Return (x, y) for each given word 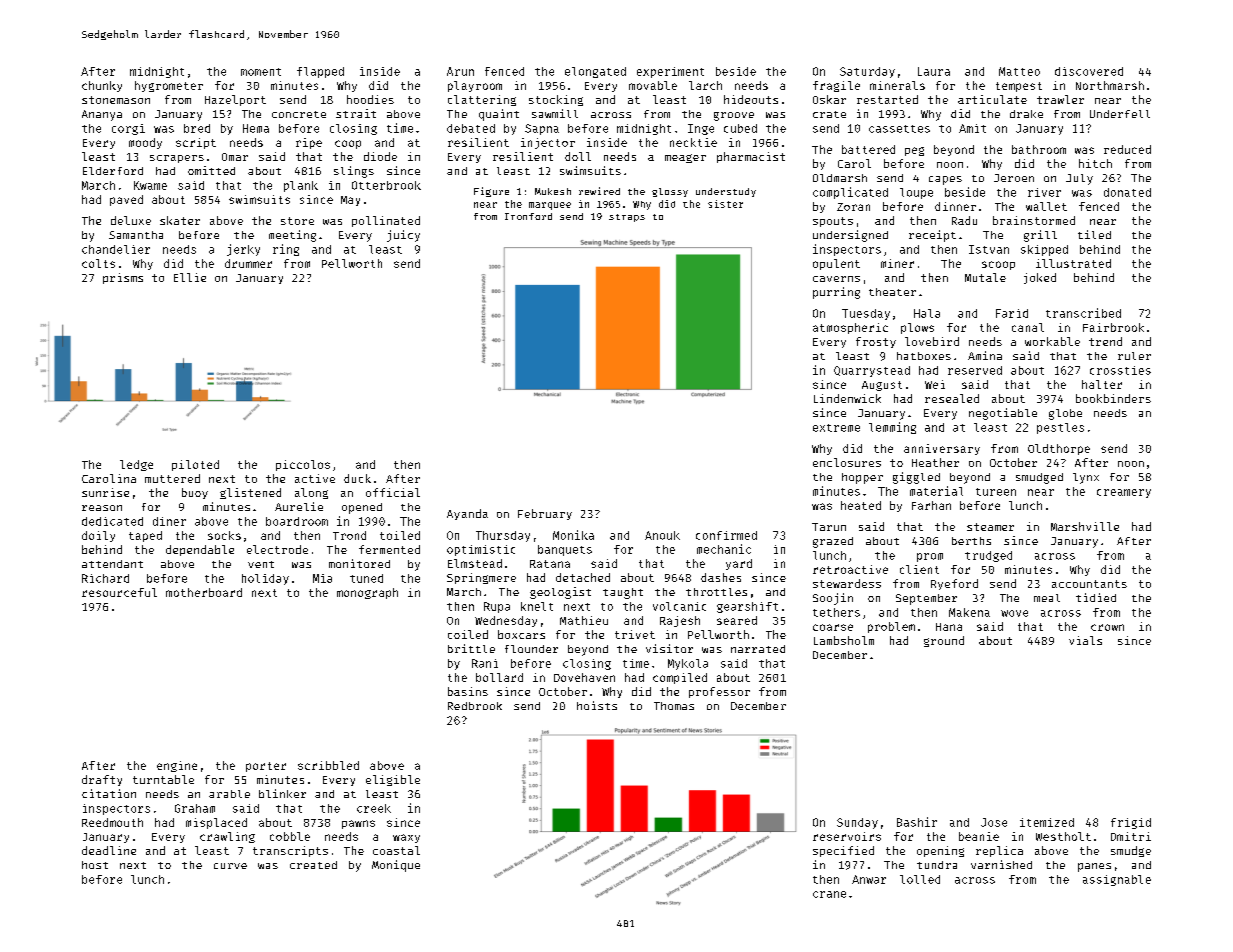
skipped (1044, 250)
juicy (403, 236)
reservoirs (847, 836)
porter (266, 767)
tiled (1094, 234)
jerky (243, 250)
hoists (597, 705)
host (95, 865)
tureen (996, 492)
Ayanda (467, 514)
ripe (309, 143)
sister (725, 204)
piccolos (303, 465)
